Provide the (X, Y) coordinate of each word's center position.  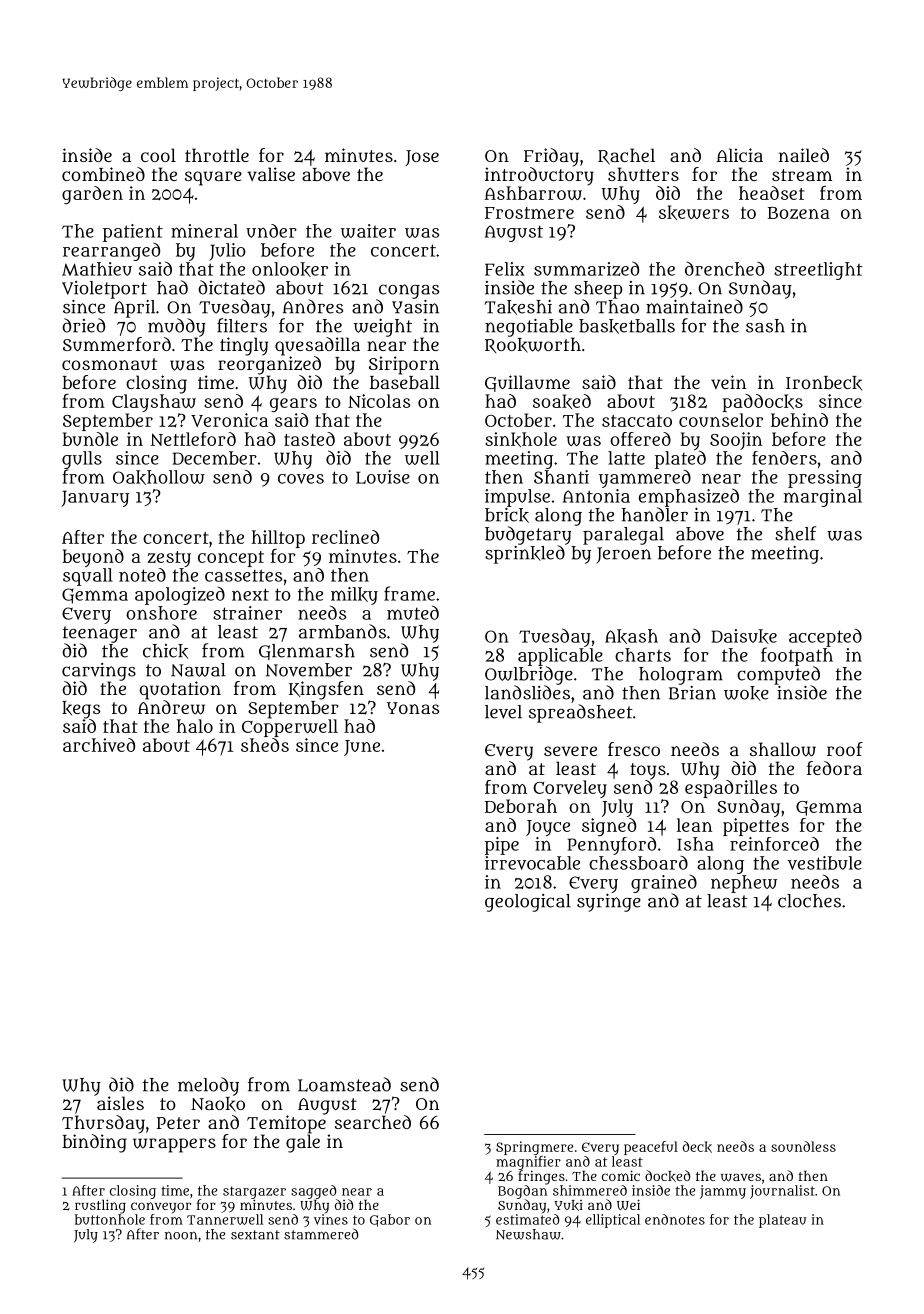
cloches (809, 901)
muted (413, 613)
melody (208, 1086)
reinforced (774, 844)
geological (528, 903)
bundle (90, 439)
